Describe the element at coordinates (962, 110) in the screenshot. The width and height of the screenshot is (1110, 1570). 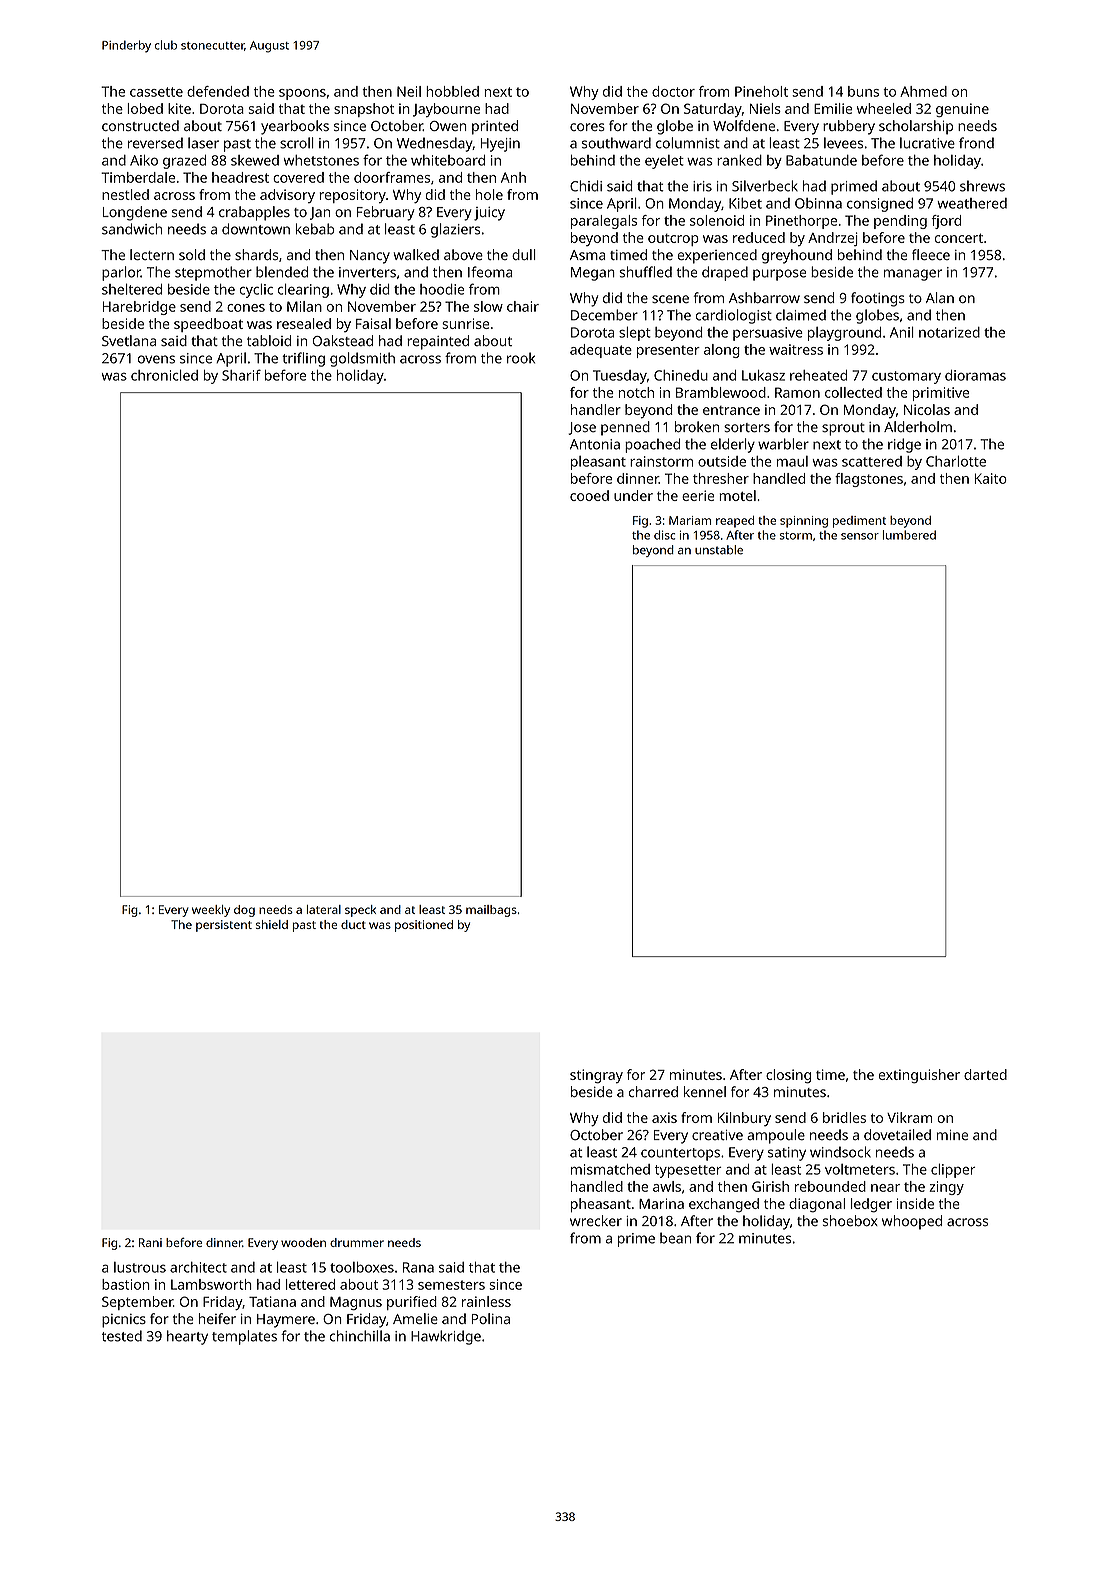
I see `genuine` at that location.
